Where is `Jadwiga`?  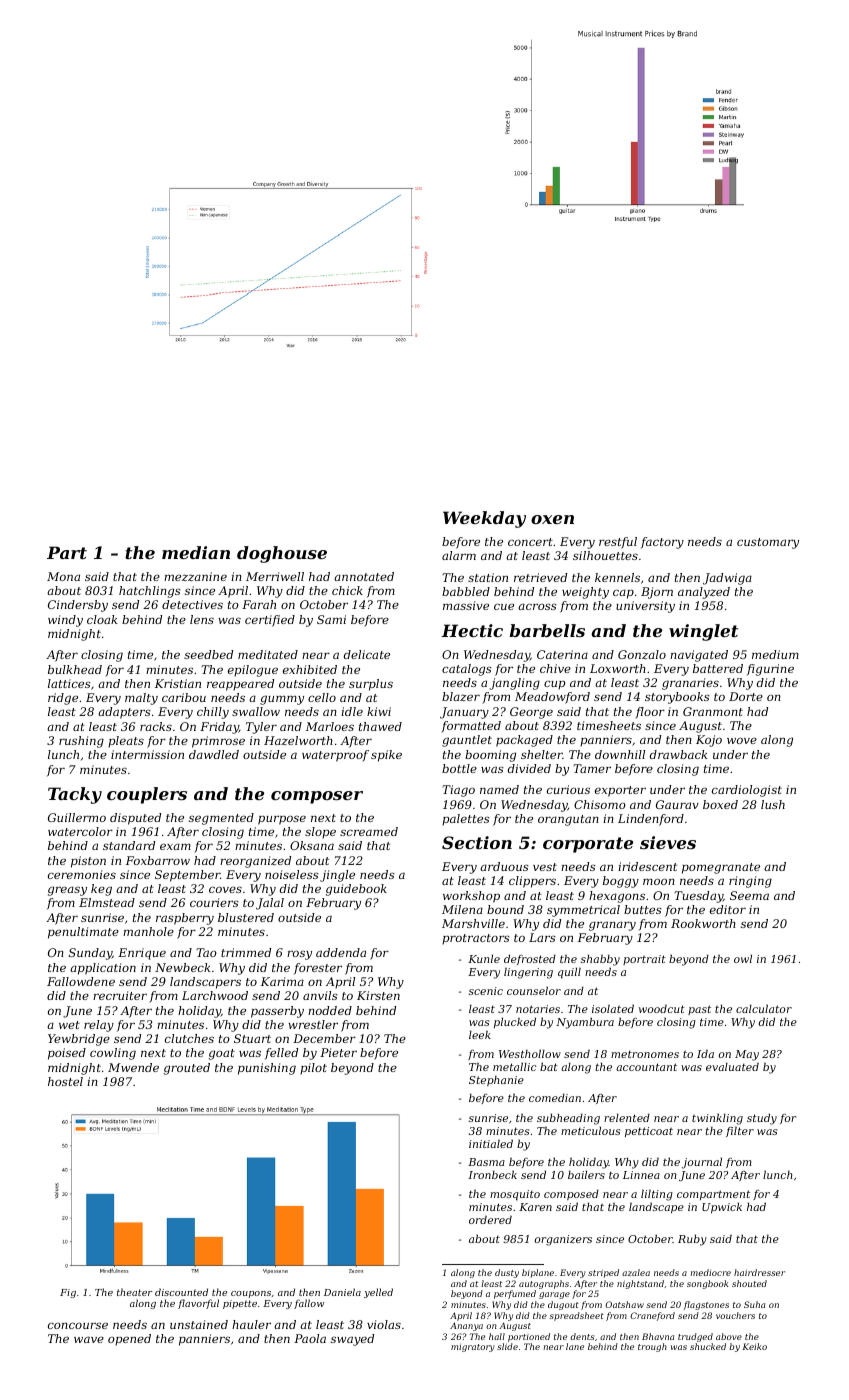
Jadwiga is located at coordinates (727, 579).
